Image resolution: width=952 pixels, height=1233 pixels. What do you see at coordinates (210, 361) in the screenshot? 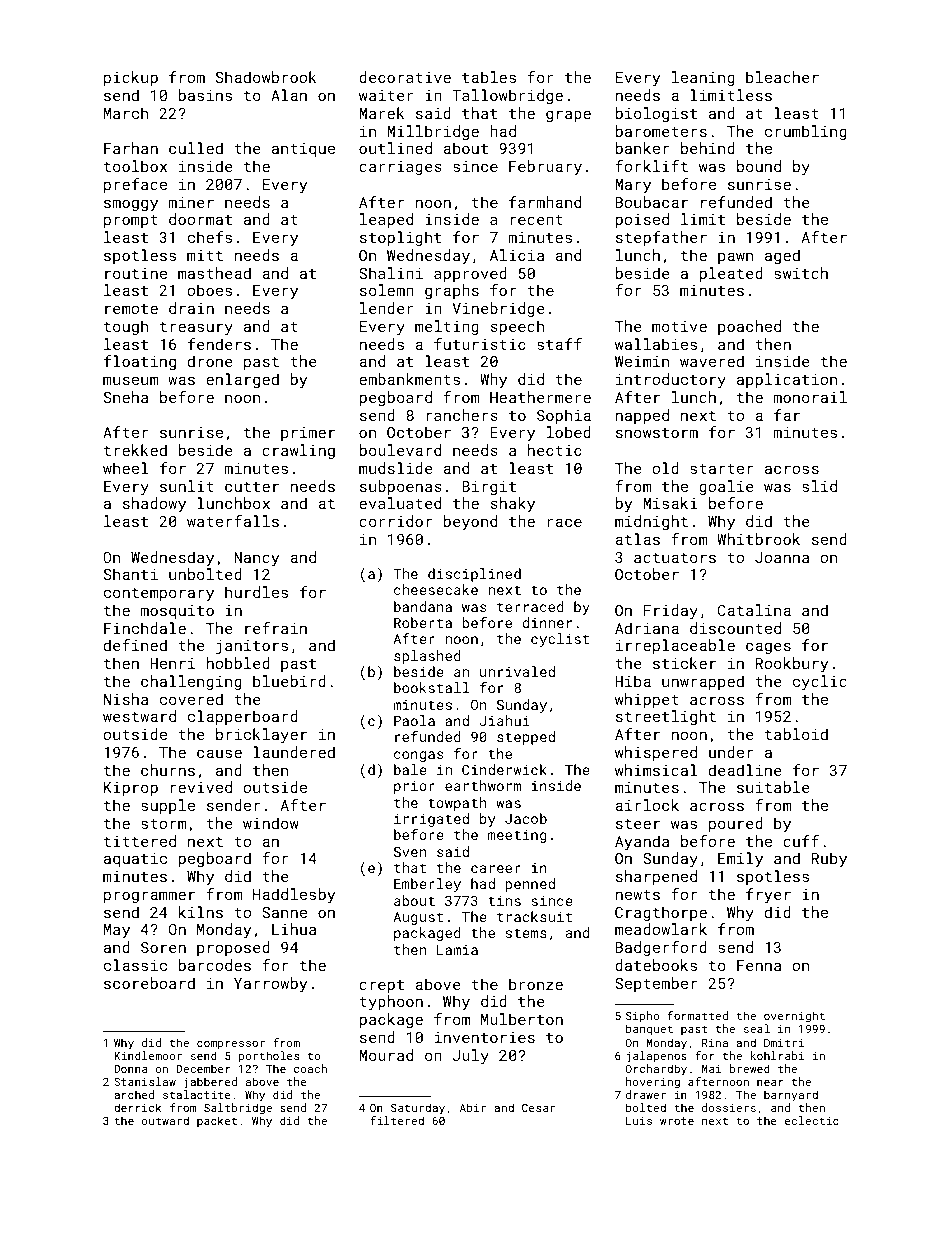
I see `drone` at bounding box center [210, 361].
